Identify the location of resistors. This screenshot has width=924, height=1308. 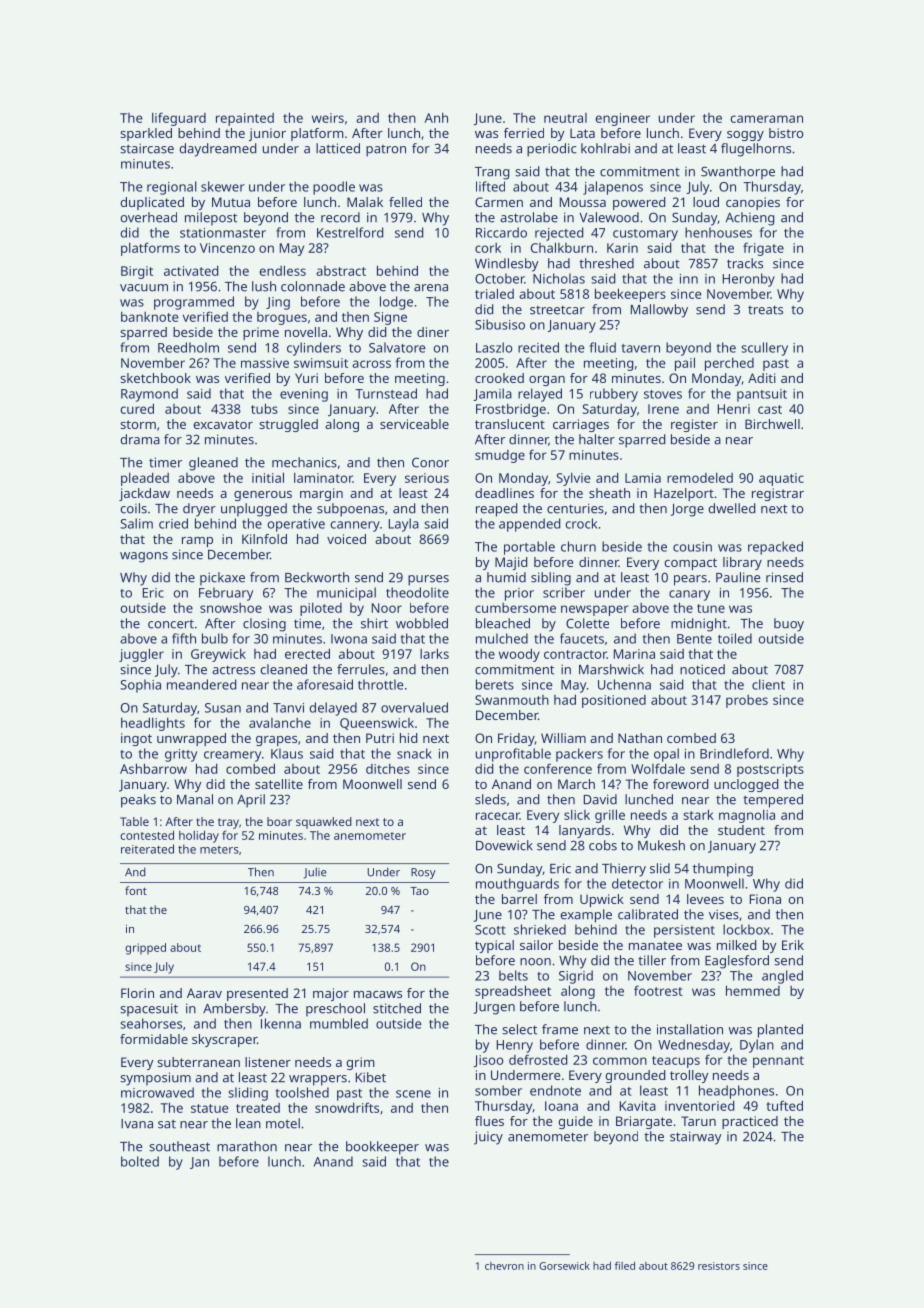
(719, 1266).
